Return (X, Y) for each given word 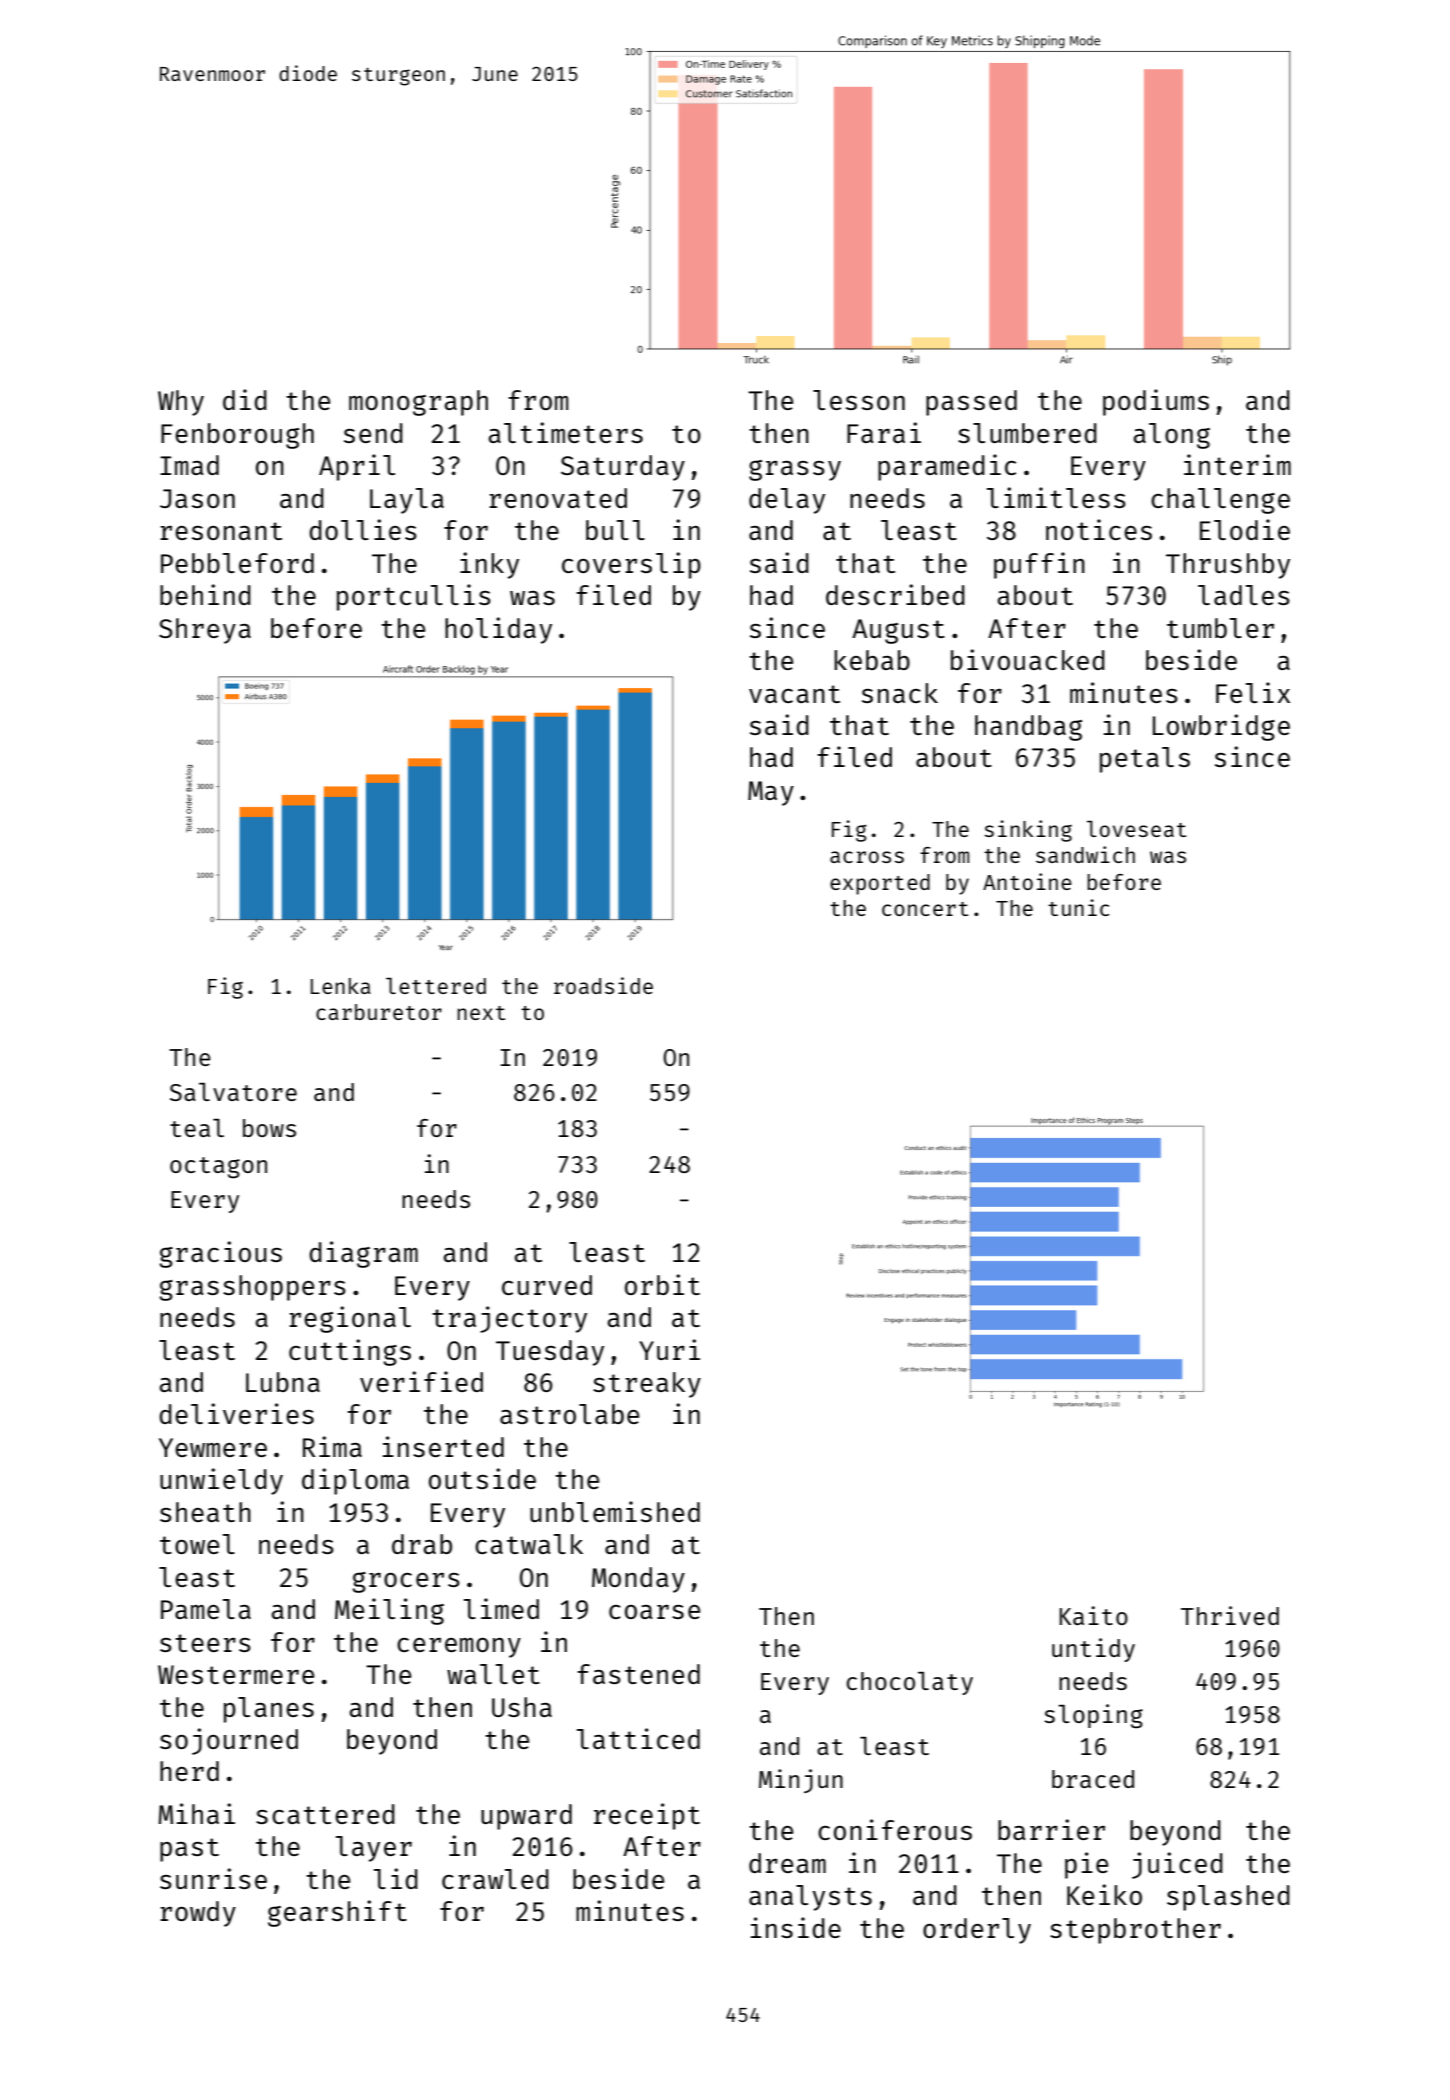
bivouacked (1028, 659)
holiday (498, 630)
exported (880, 884)
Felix (1253, 692)
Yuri (669, 1349)
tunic (1078, 907)
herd (189, 1771)
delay (787, 501)
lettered (436, 986)
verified (421, 1381)
